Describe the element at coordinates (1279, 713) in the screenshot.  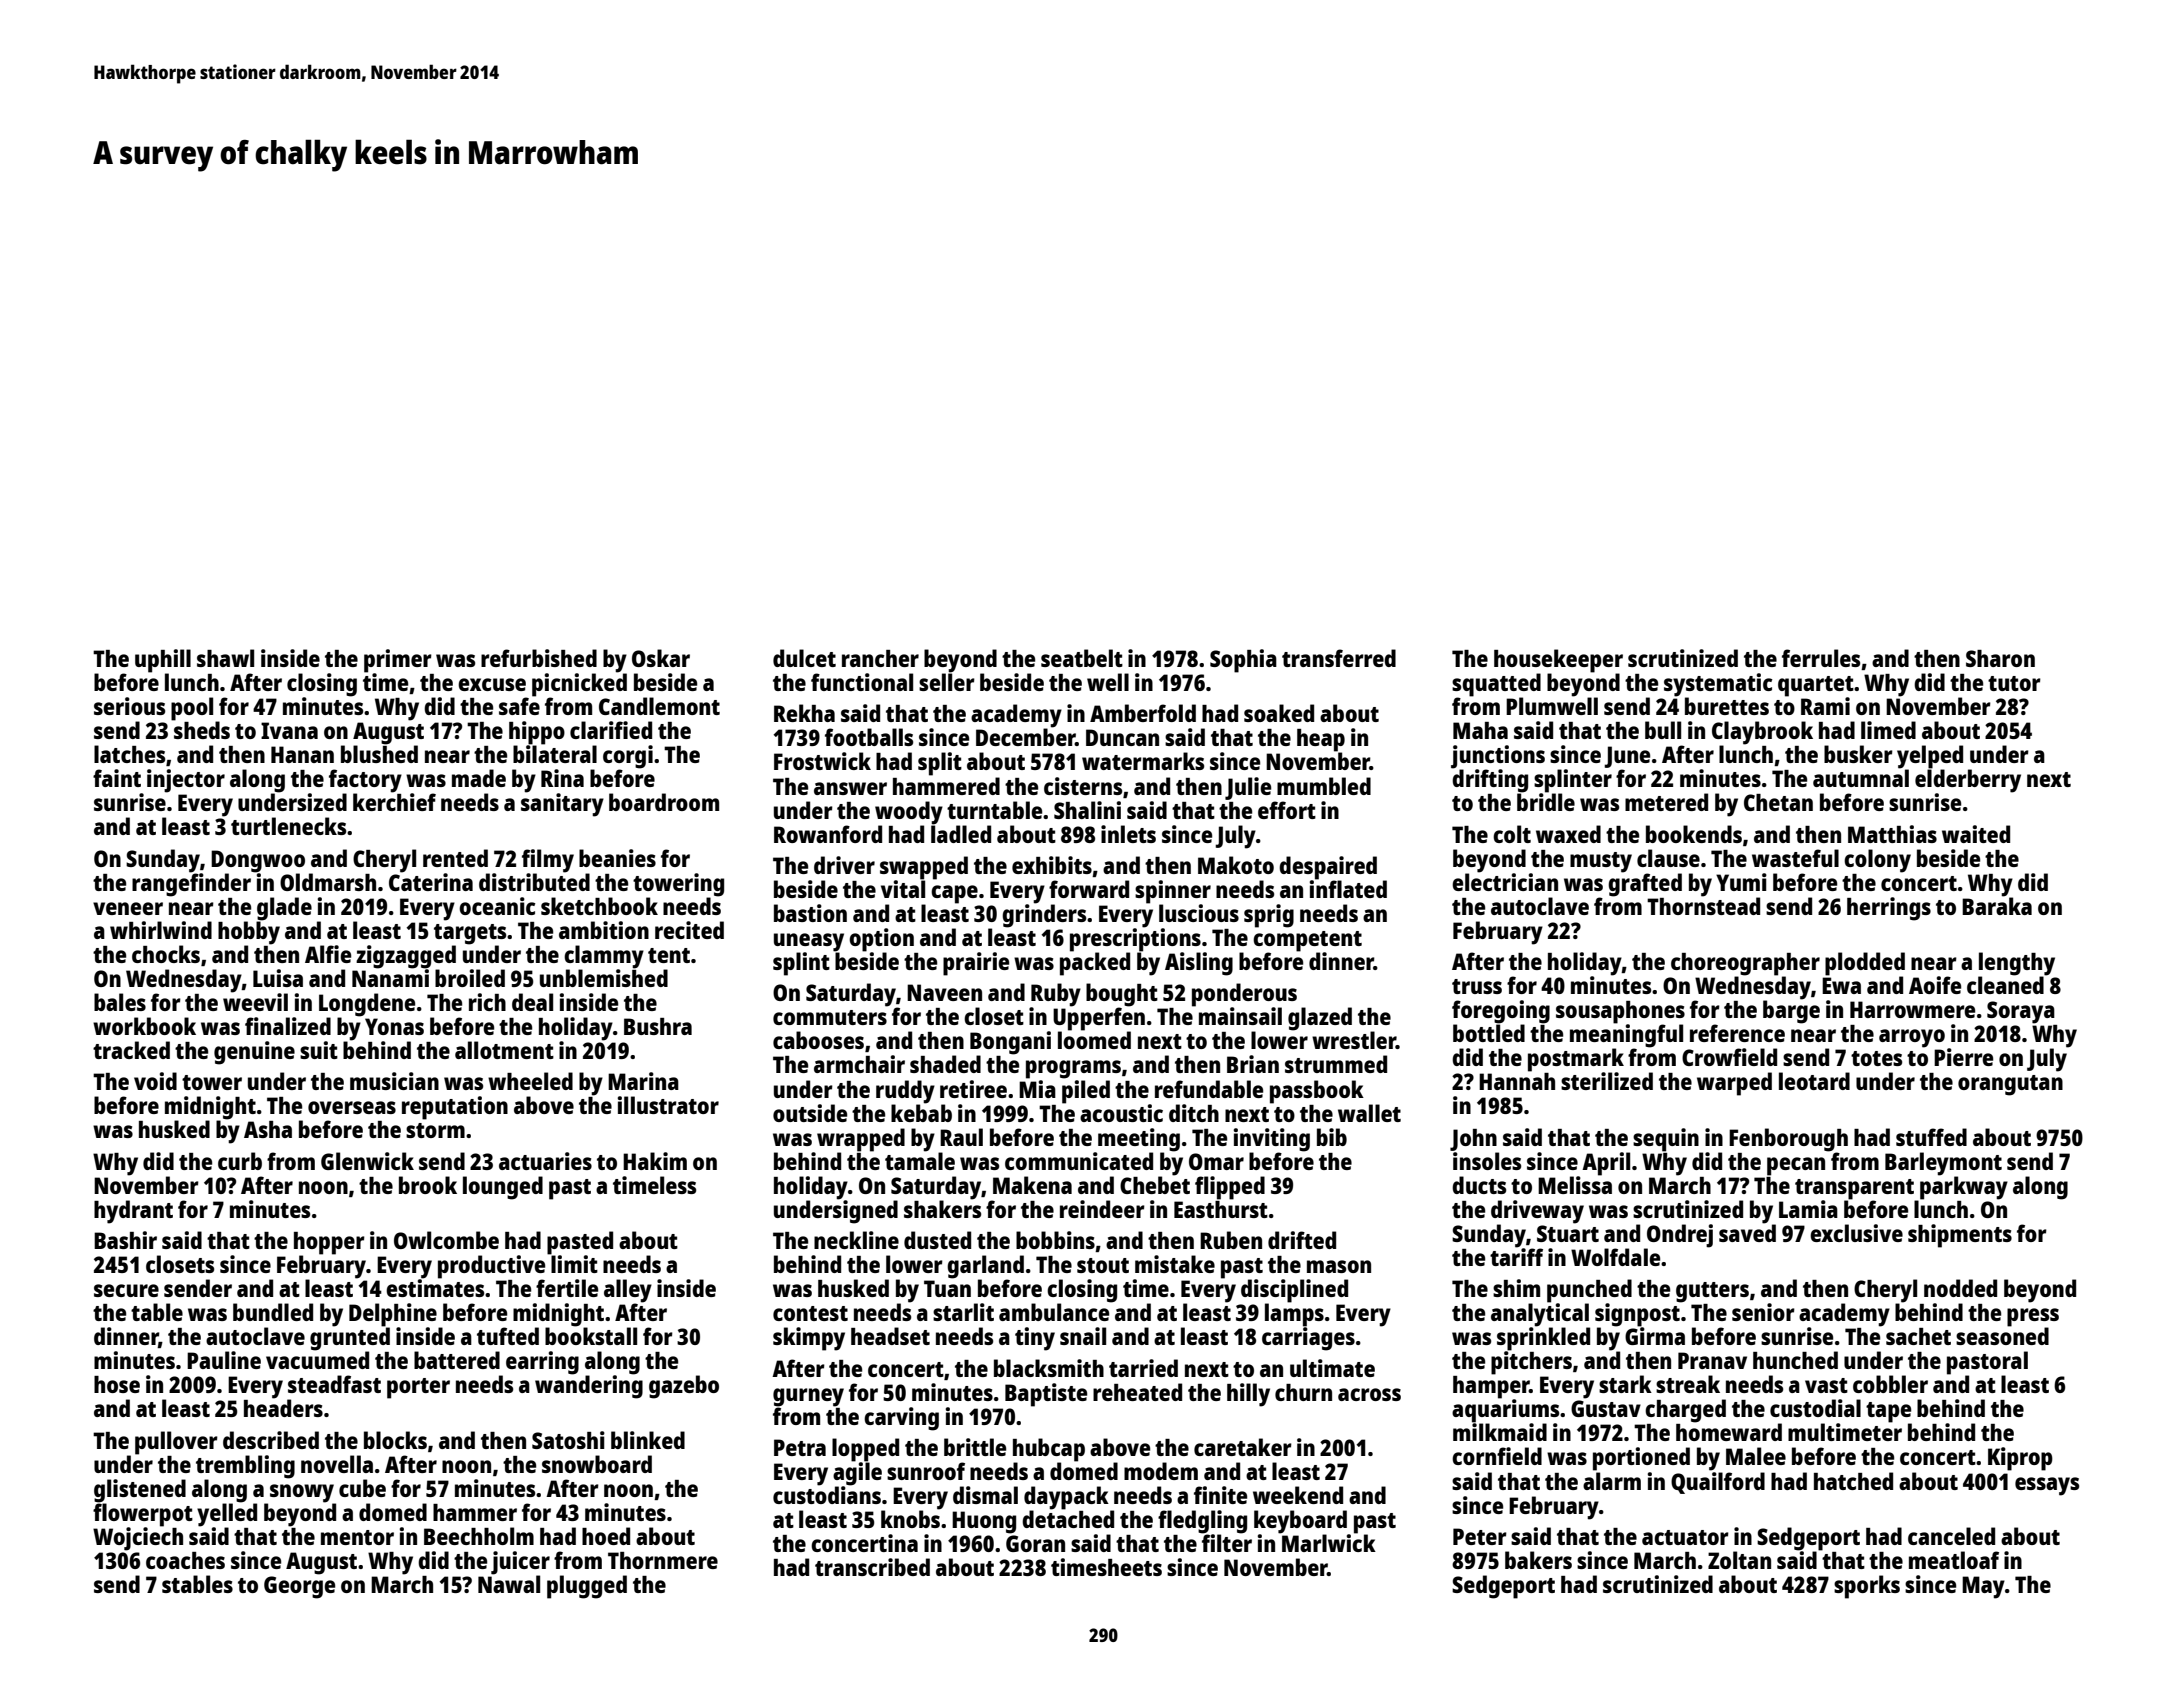
I see `soaked` at that location.
